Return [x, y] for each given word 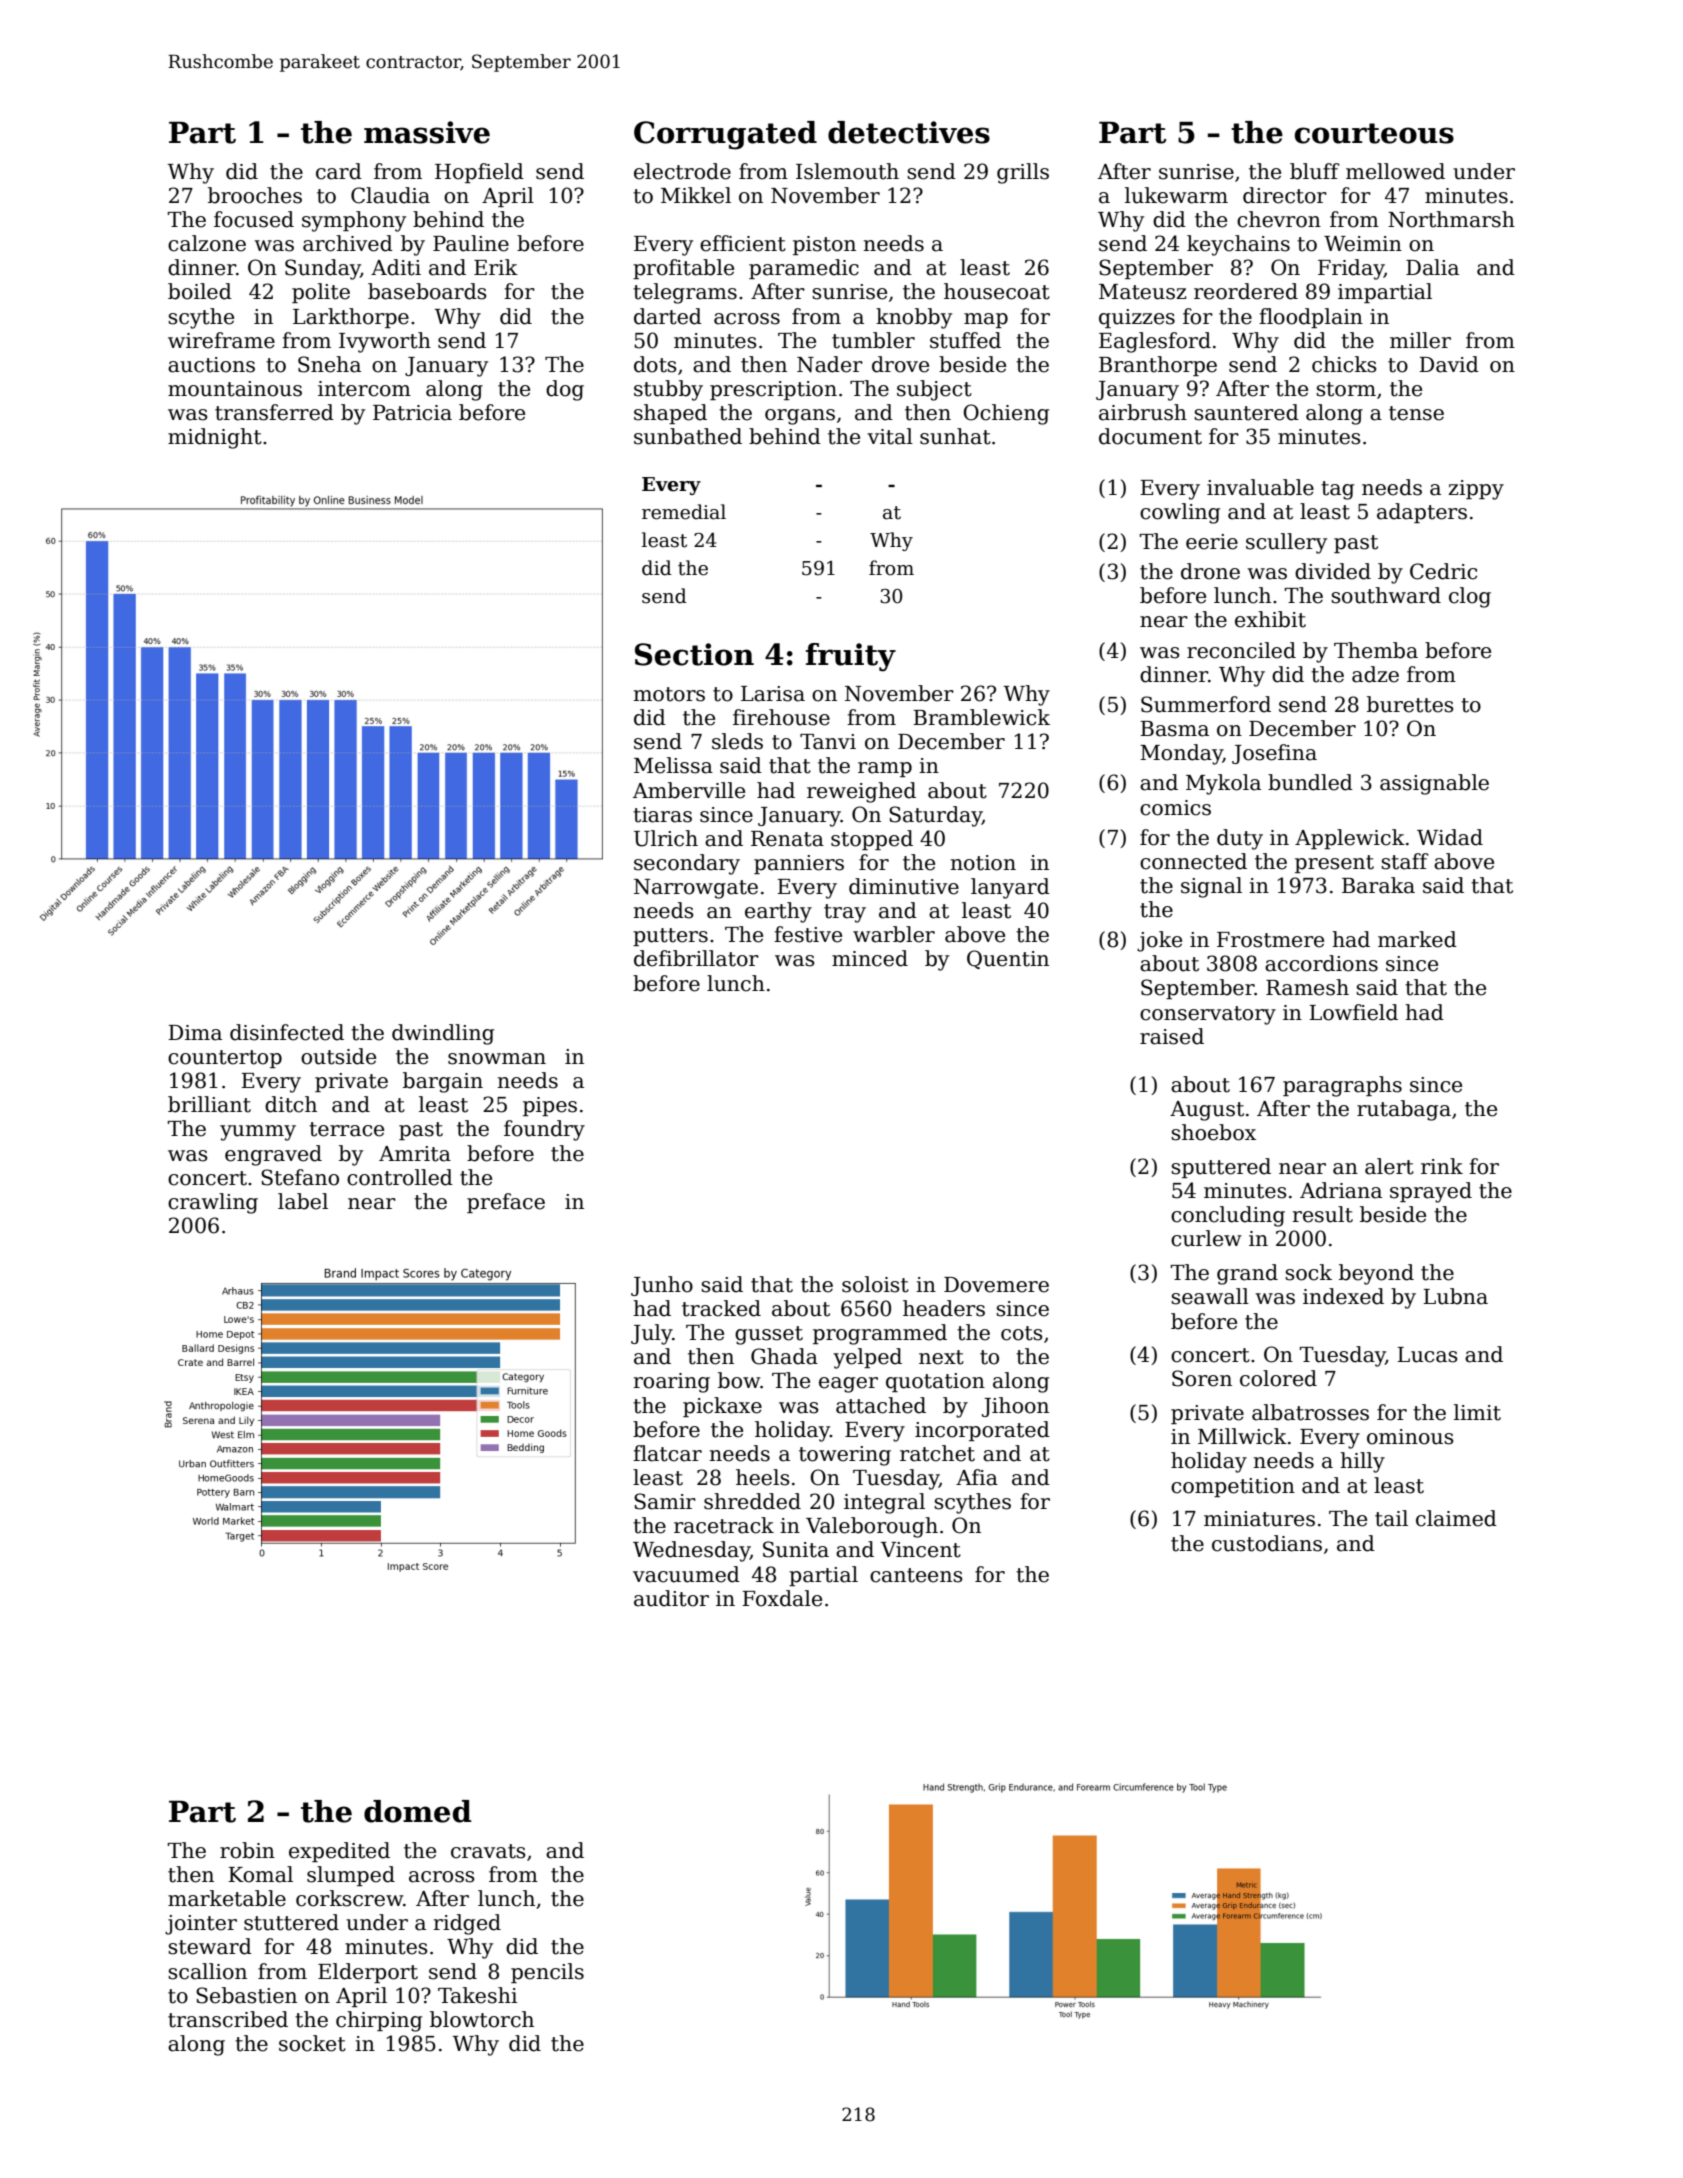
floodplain [1311, 318]
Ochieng [1006, 414]
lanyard [1010, 888]
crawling [213, 1203]
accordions [1321, 963]
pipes [550, 1106]
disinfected [287, 1032]
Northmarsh [1451, 219]
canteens [916, 1575]
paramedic [804, 269]
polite [321, 293]
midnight [215, 438]
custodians [1267, 1543]
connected [1193, 861]
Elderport [368, 1973]
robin [247, 1850]
